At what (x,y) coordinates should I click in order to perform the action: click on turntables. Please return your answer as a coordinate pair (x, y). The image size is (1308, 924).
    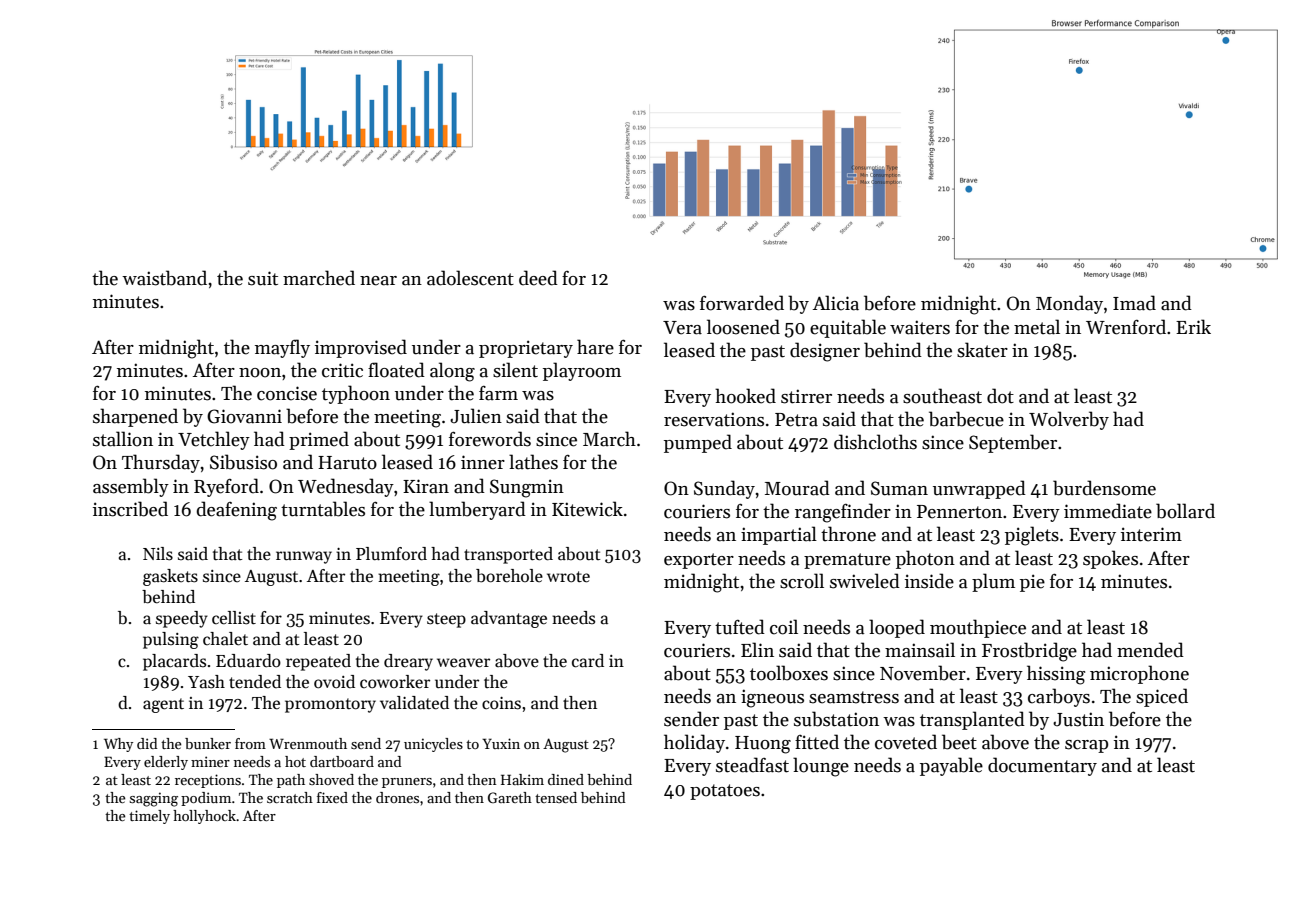
    Looking at the image, I should click on (323, 509).
